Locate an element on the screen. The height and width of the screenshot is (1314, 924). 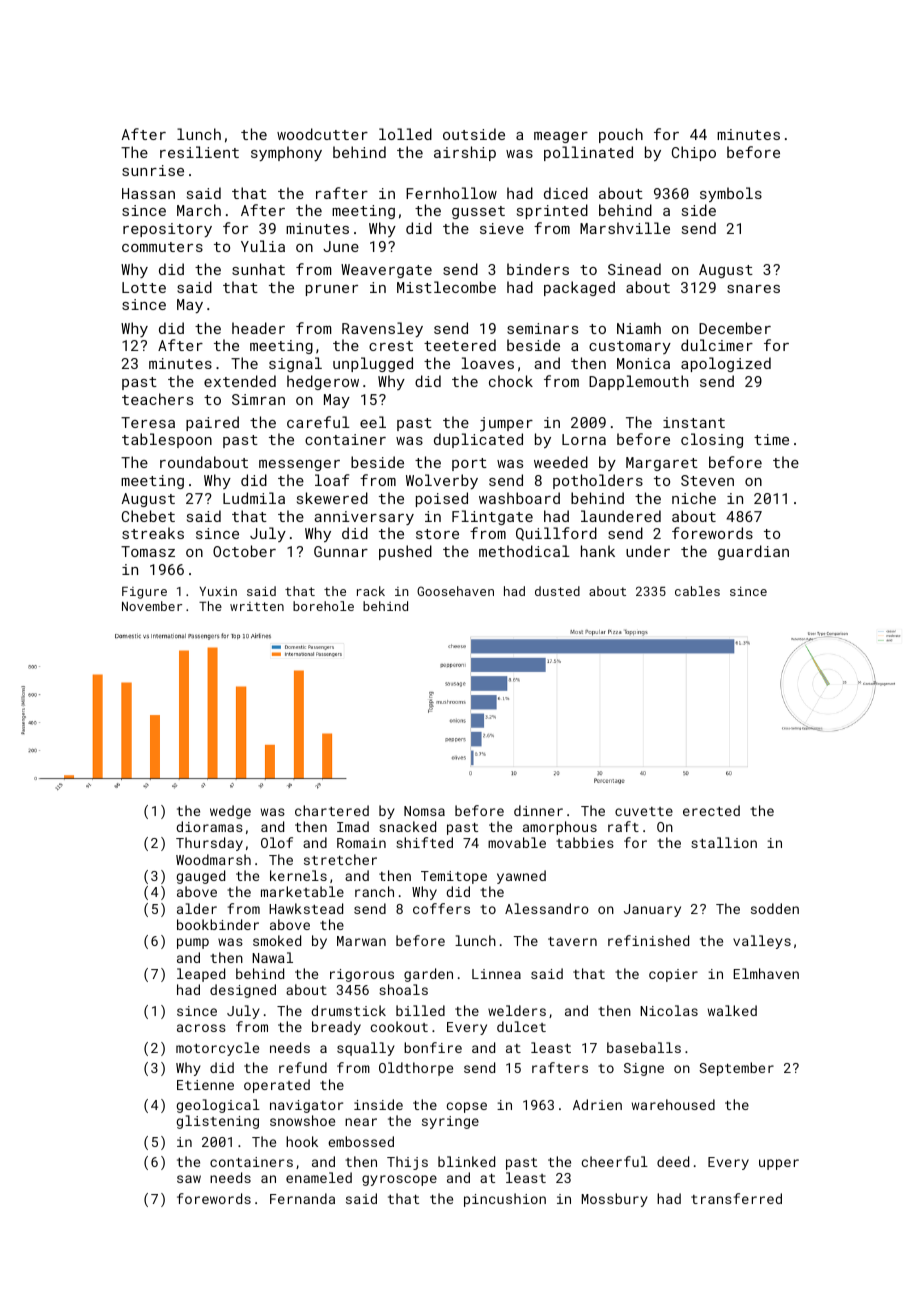
Etienne is located at coordinates (205, 1085).
